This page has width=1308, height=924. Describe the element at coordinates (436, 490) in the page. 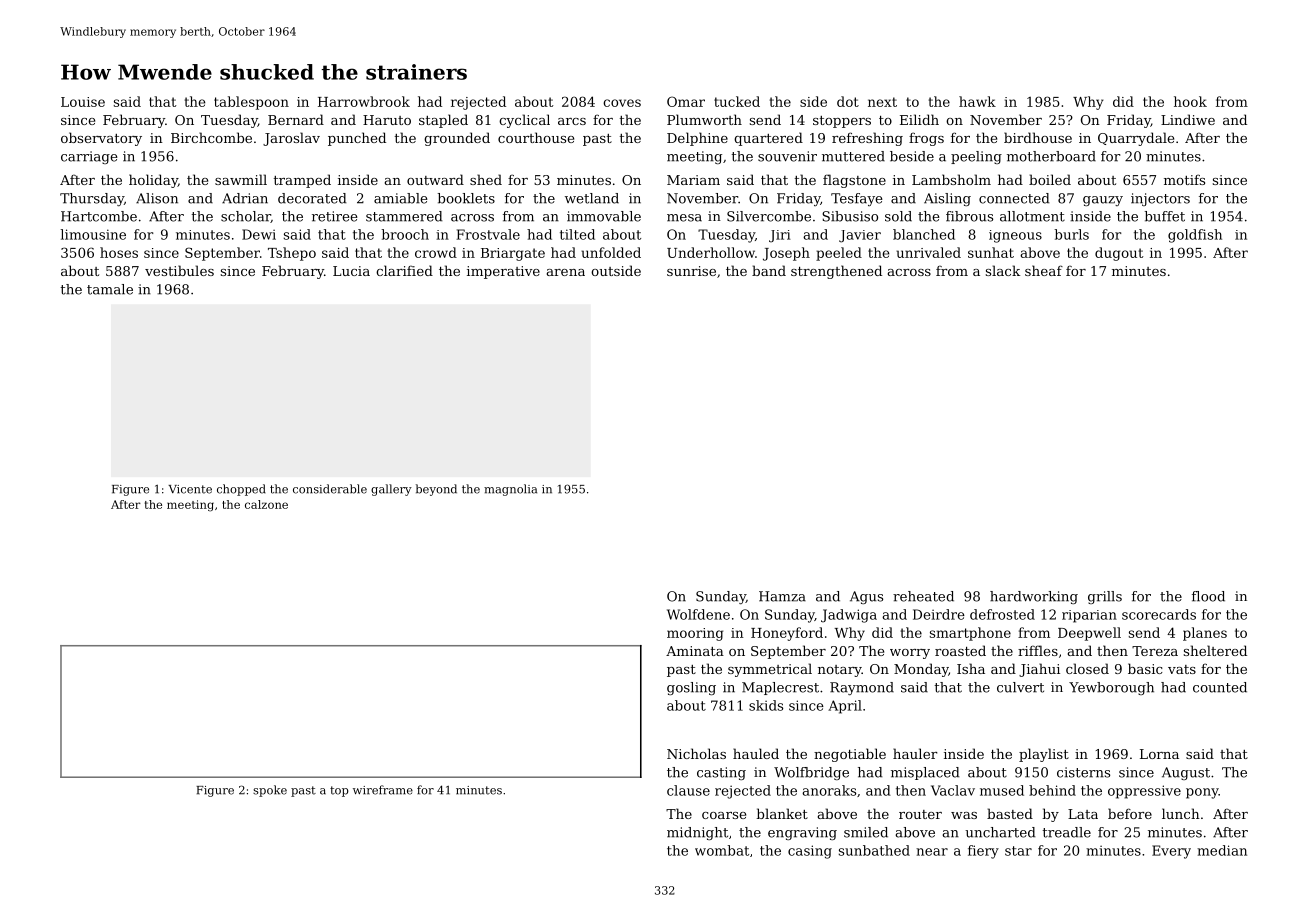

I see `beyond` at that location.
